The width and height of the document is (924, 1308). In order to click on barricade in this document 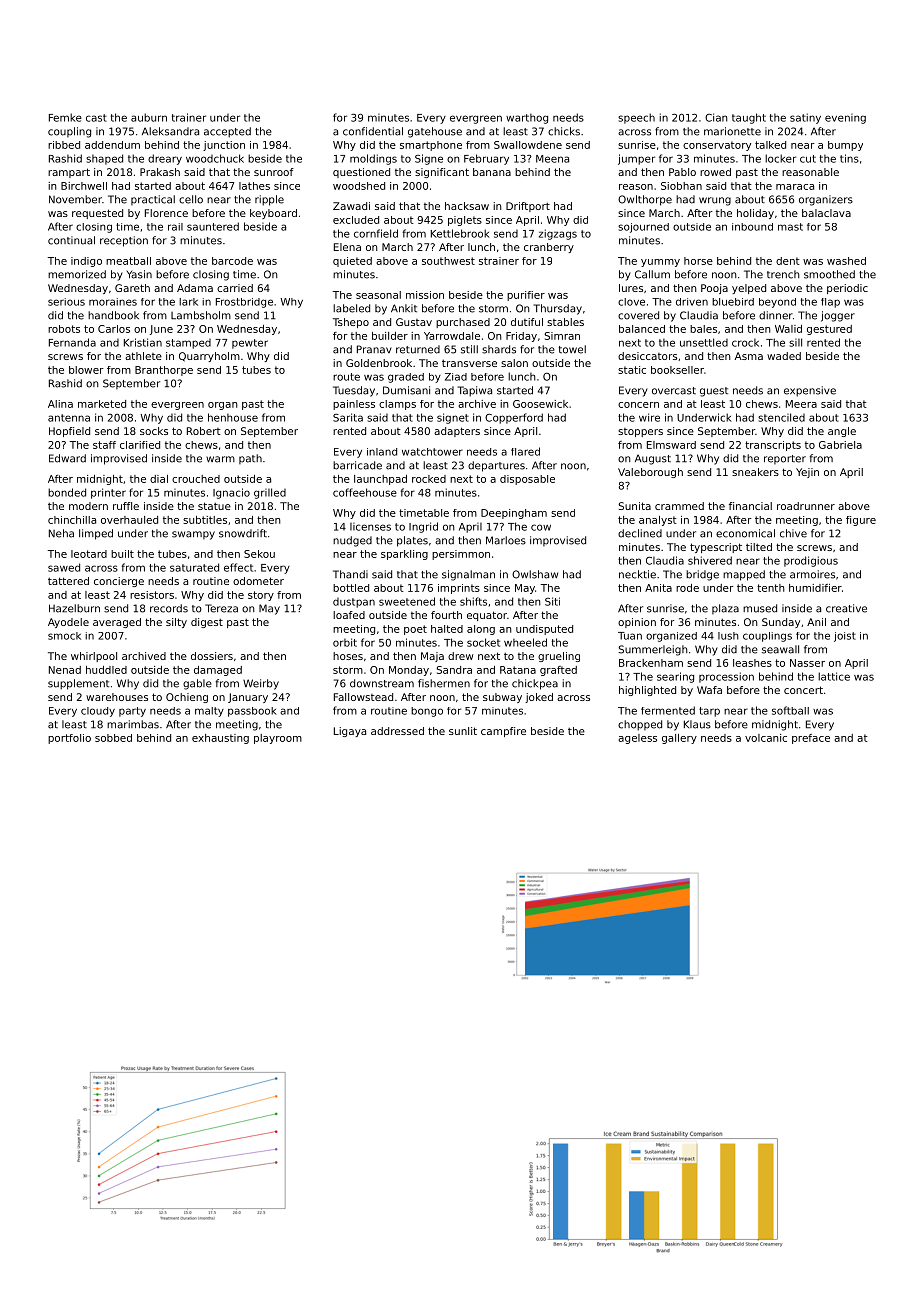, I will do `click(357, 465)`.
